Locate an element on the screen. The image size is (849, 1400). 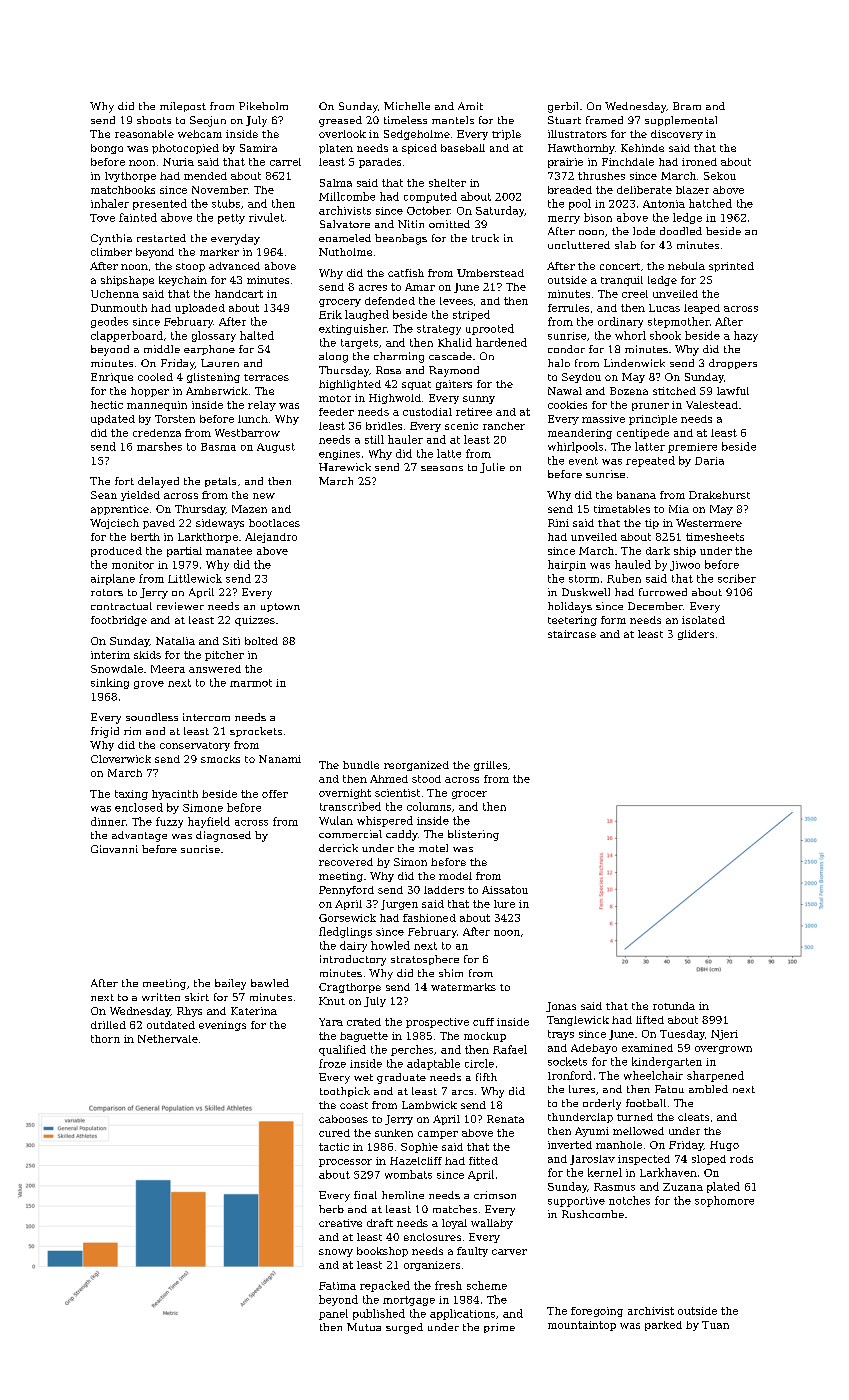
ladders is located at coordinates (444, 890).
